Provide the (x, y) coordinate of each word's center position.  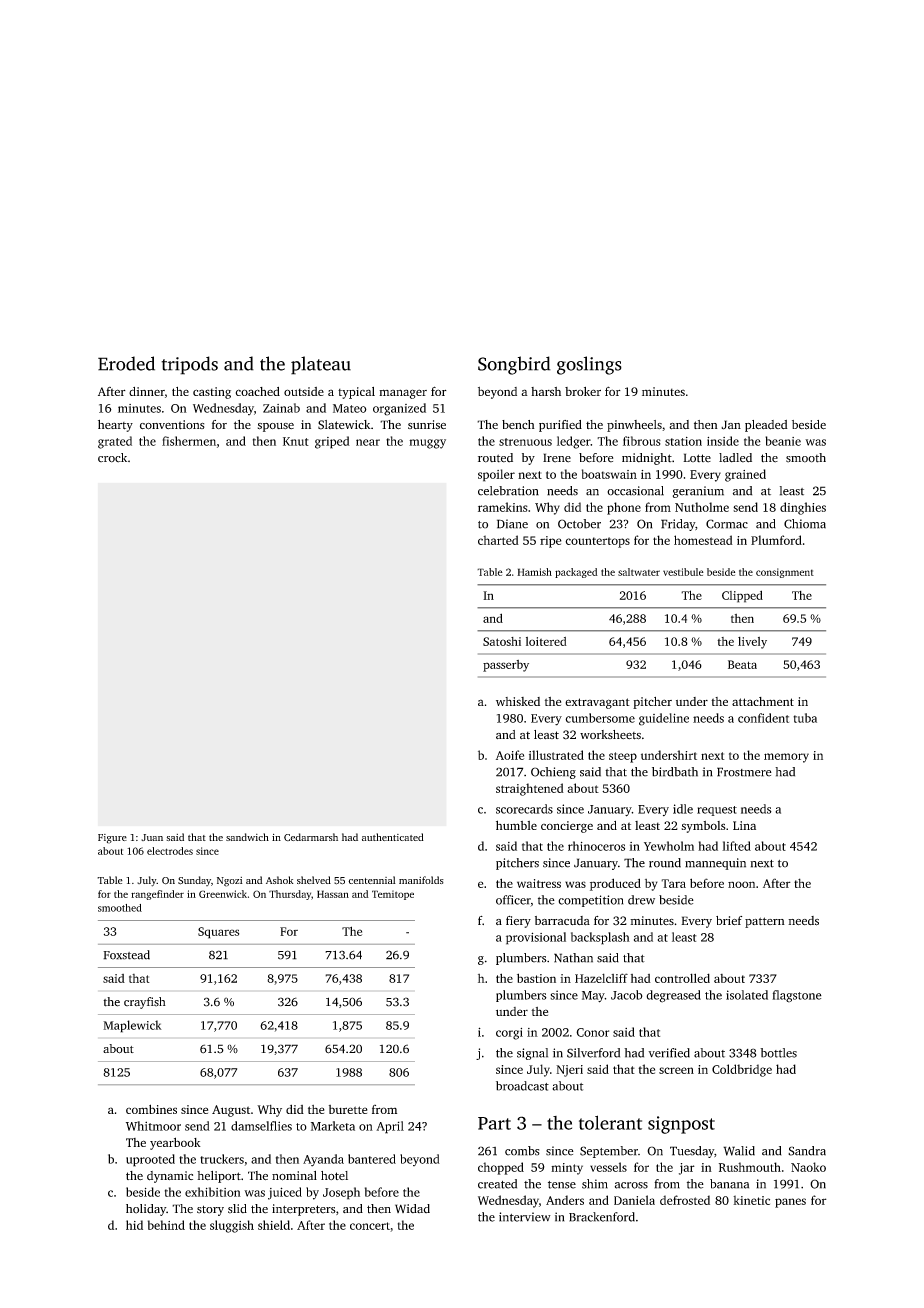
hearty (115, 426)
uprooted (150, 1160)
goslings (589, 365)
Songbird (514, 365)
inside (723, 441)
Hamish (534, 572)
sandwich (247, 837)
